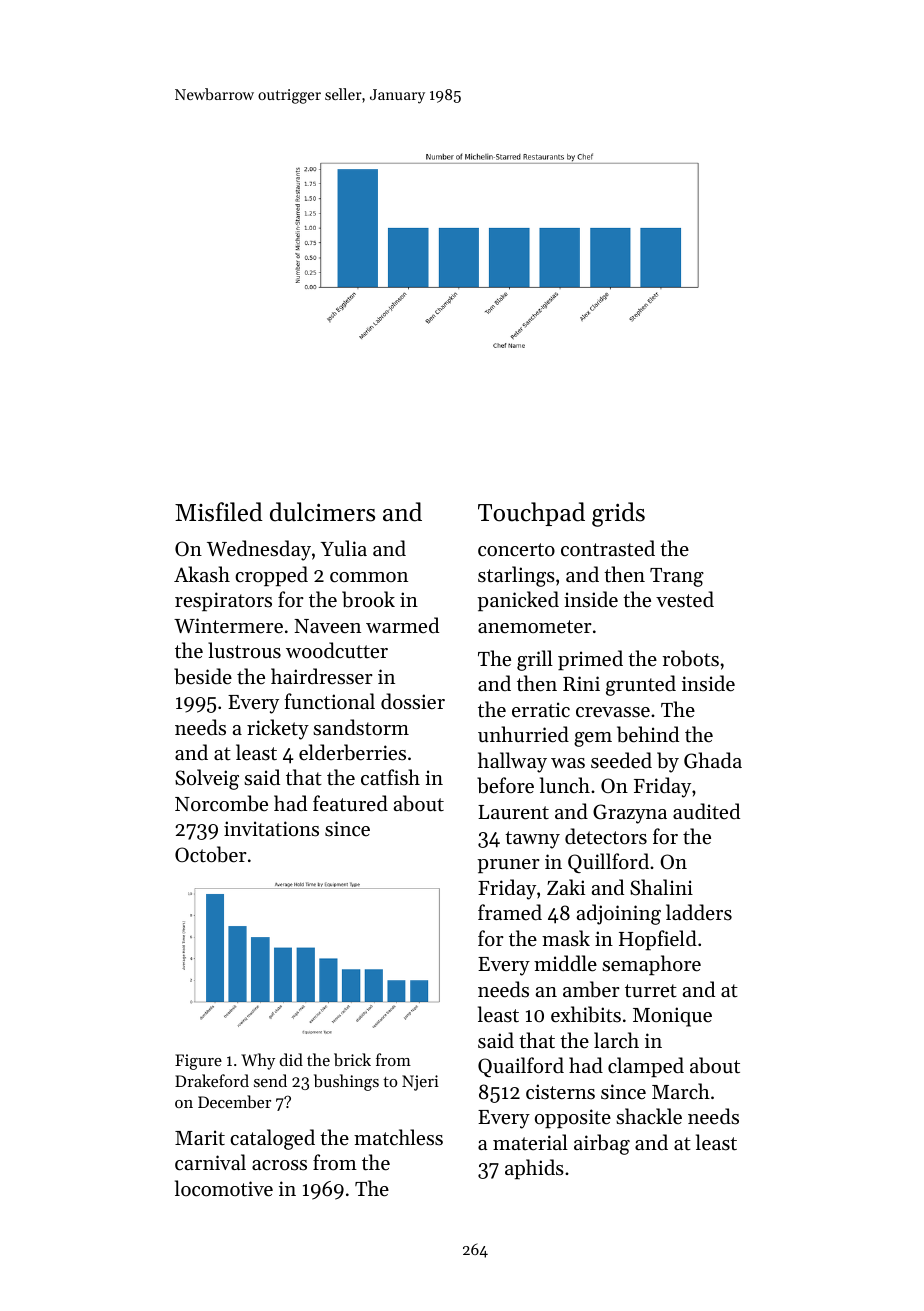 The image size is (924, 1311). What do you see at coordinates (690, 658) in the screenshot?
I see `robots` at bounding box center [690, 658].
